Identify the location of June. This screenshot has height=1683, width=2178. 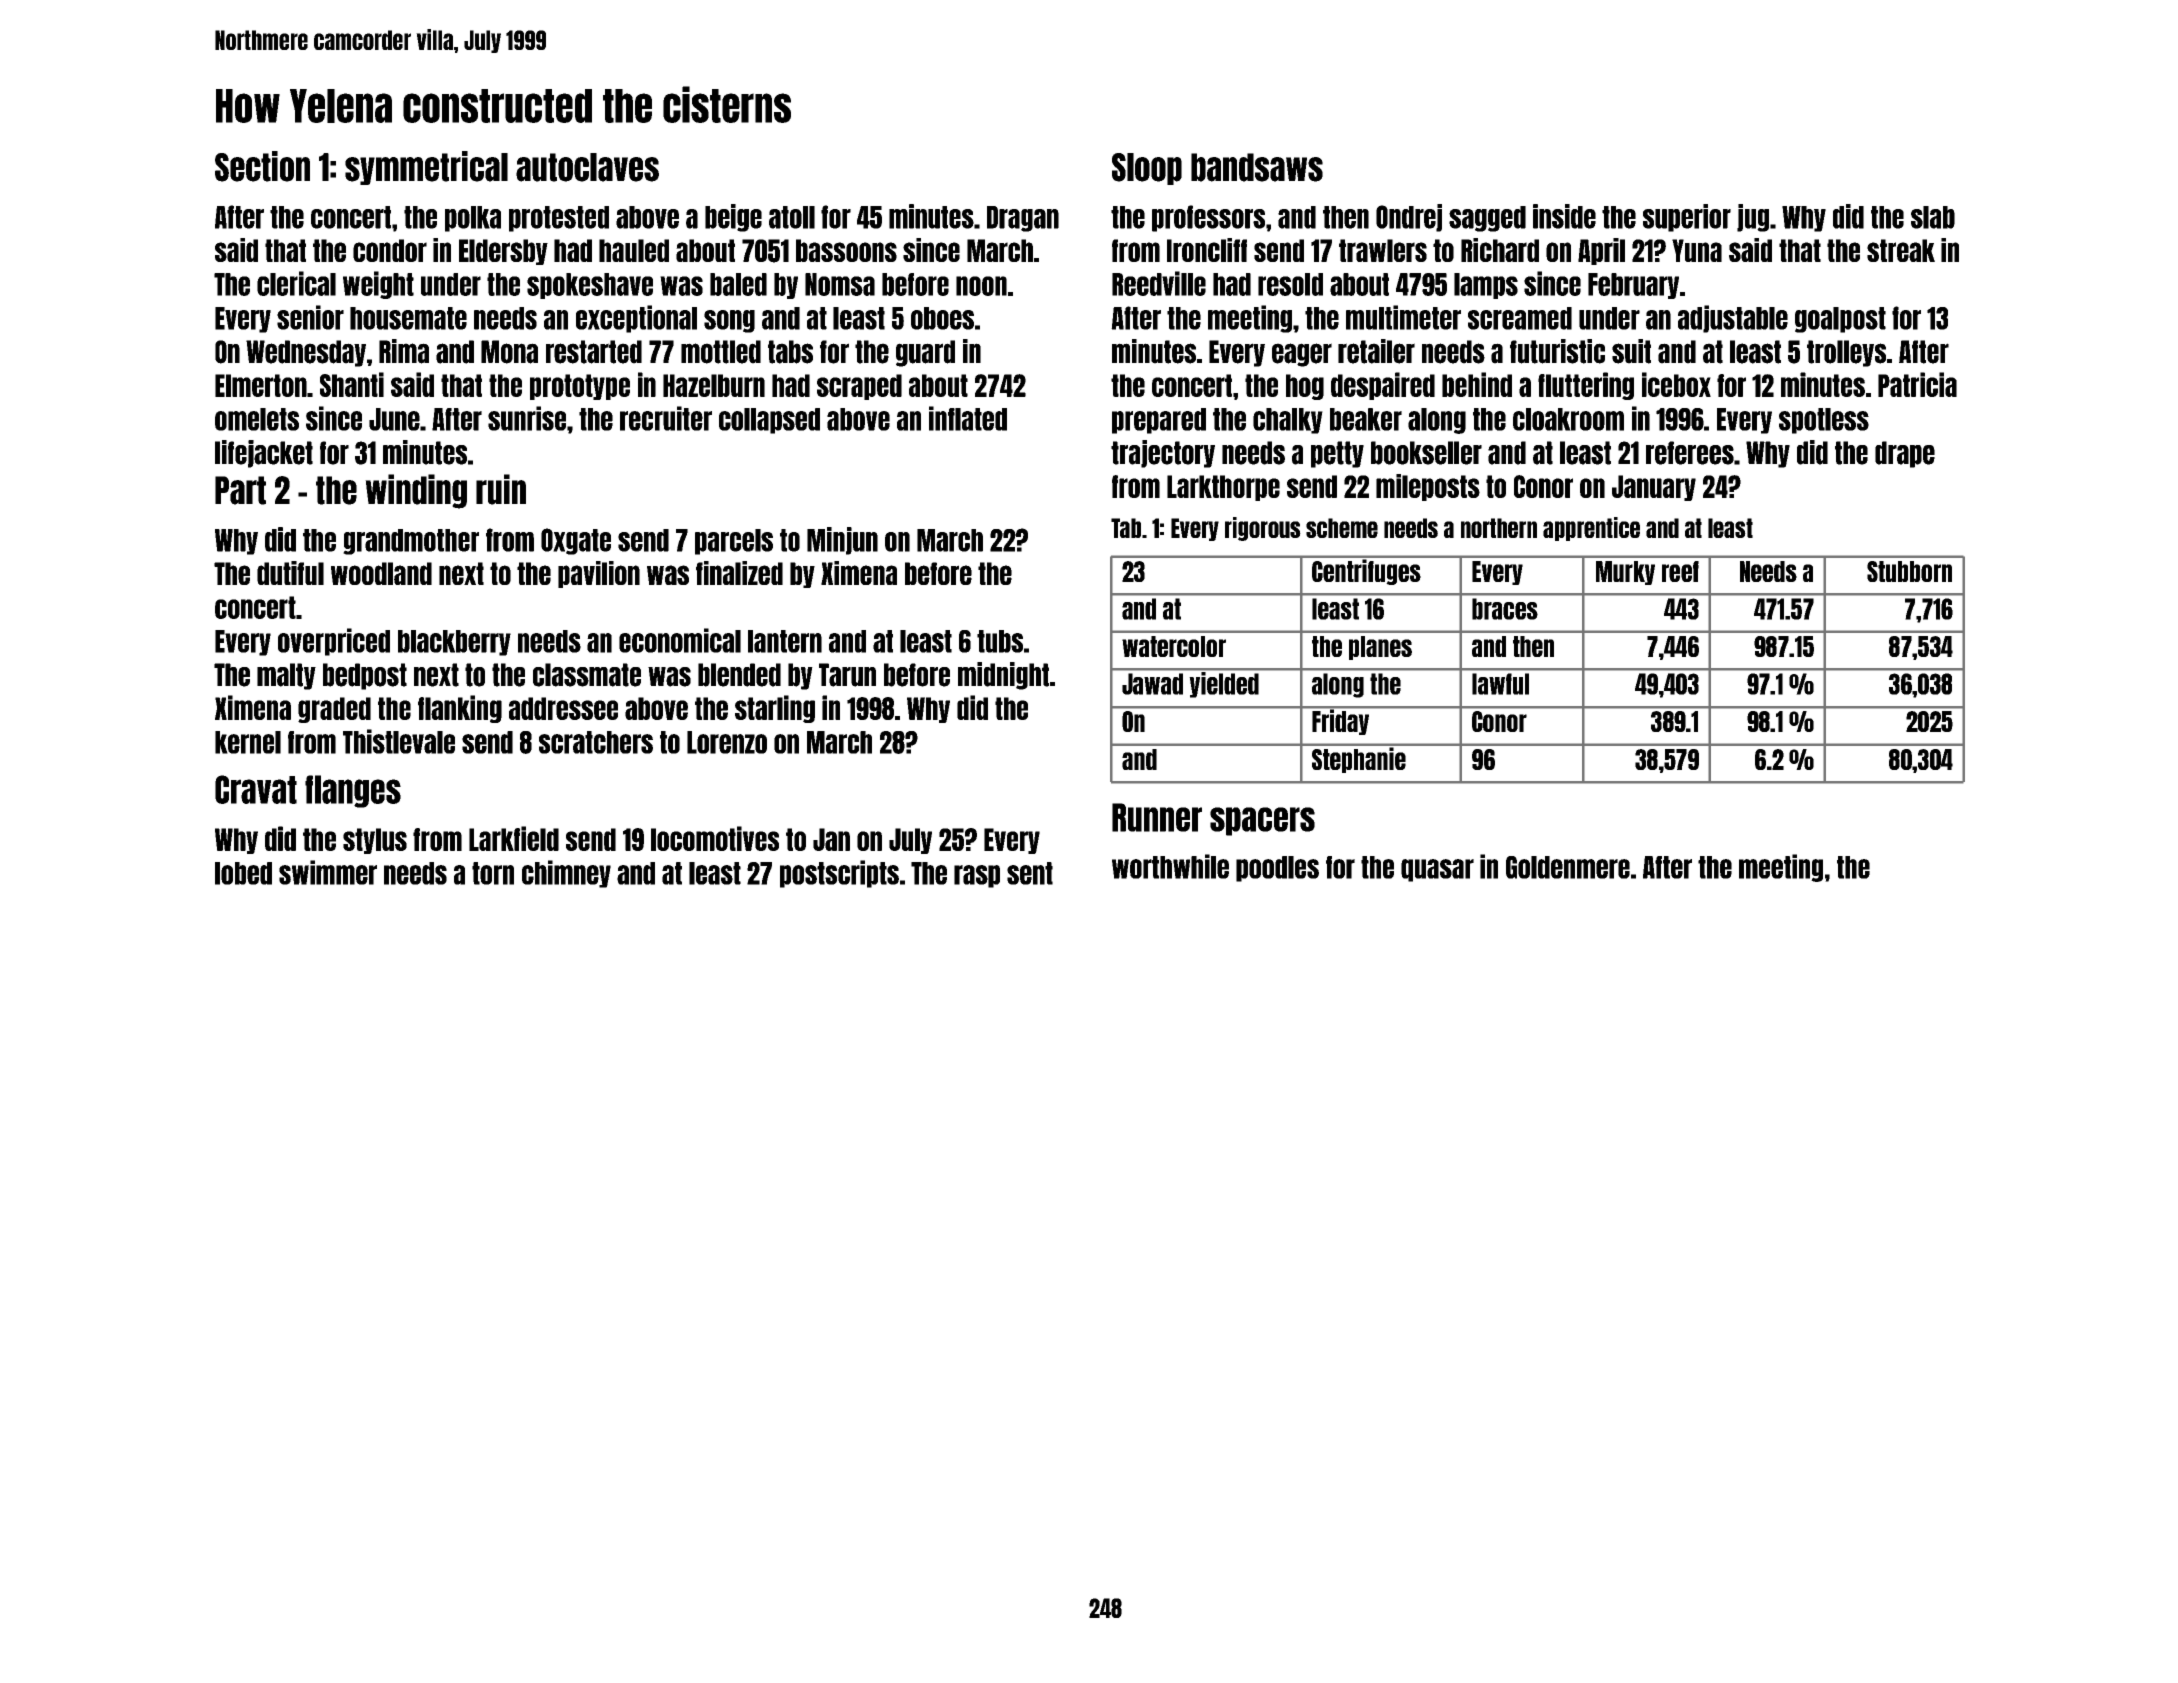
(394, 419).
